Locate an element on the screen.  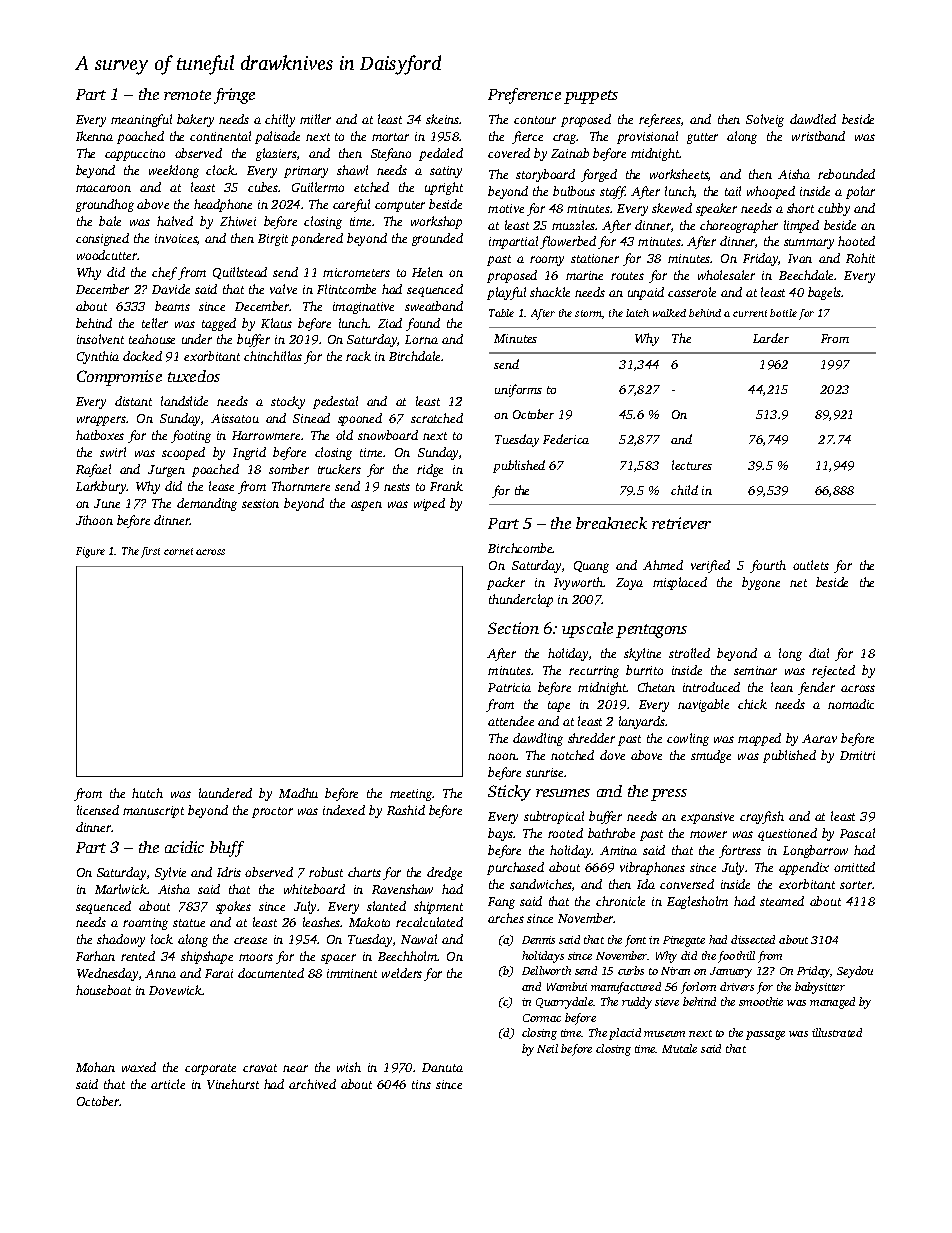
Solveig is located at coordinates (765, 120).
